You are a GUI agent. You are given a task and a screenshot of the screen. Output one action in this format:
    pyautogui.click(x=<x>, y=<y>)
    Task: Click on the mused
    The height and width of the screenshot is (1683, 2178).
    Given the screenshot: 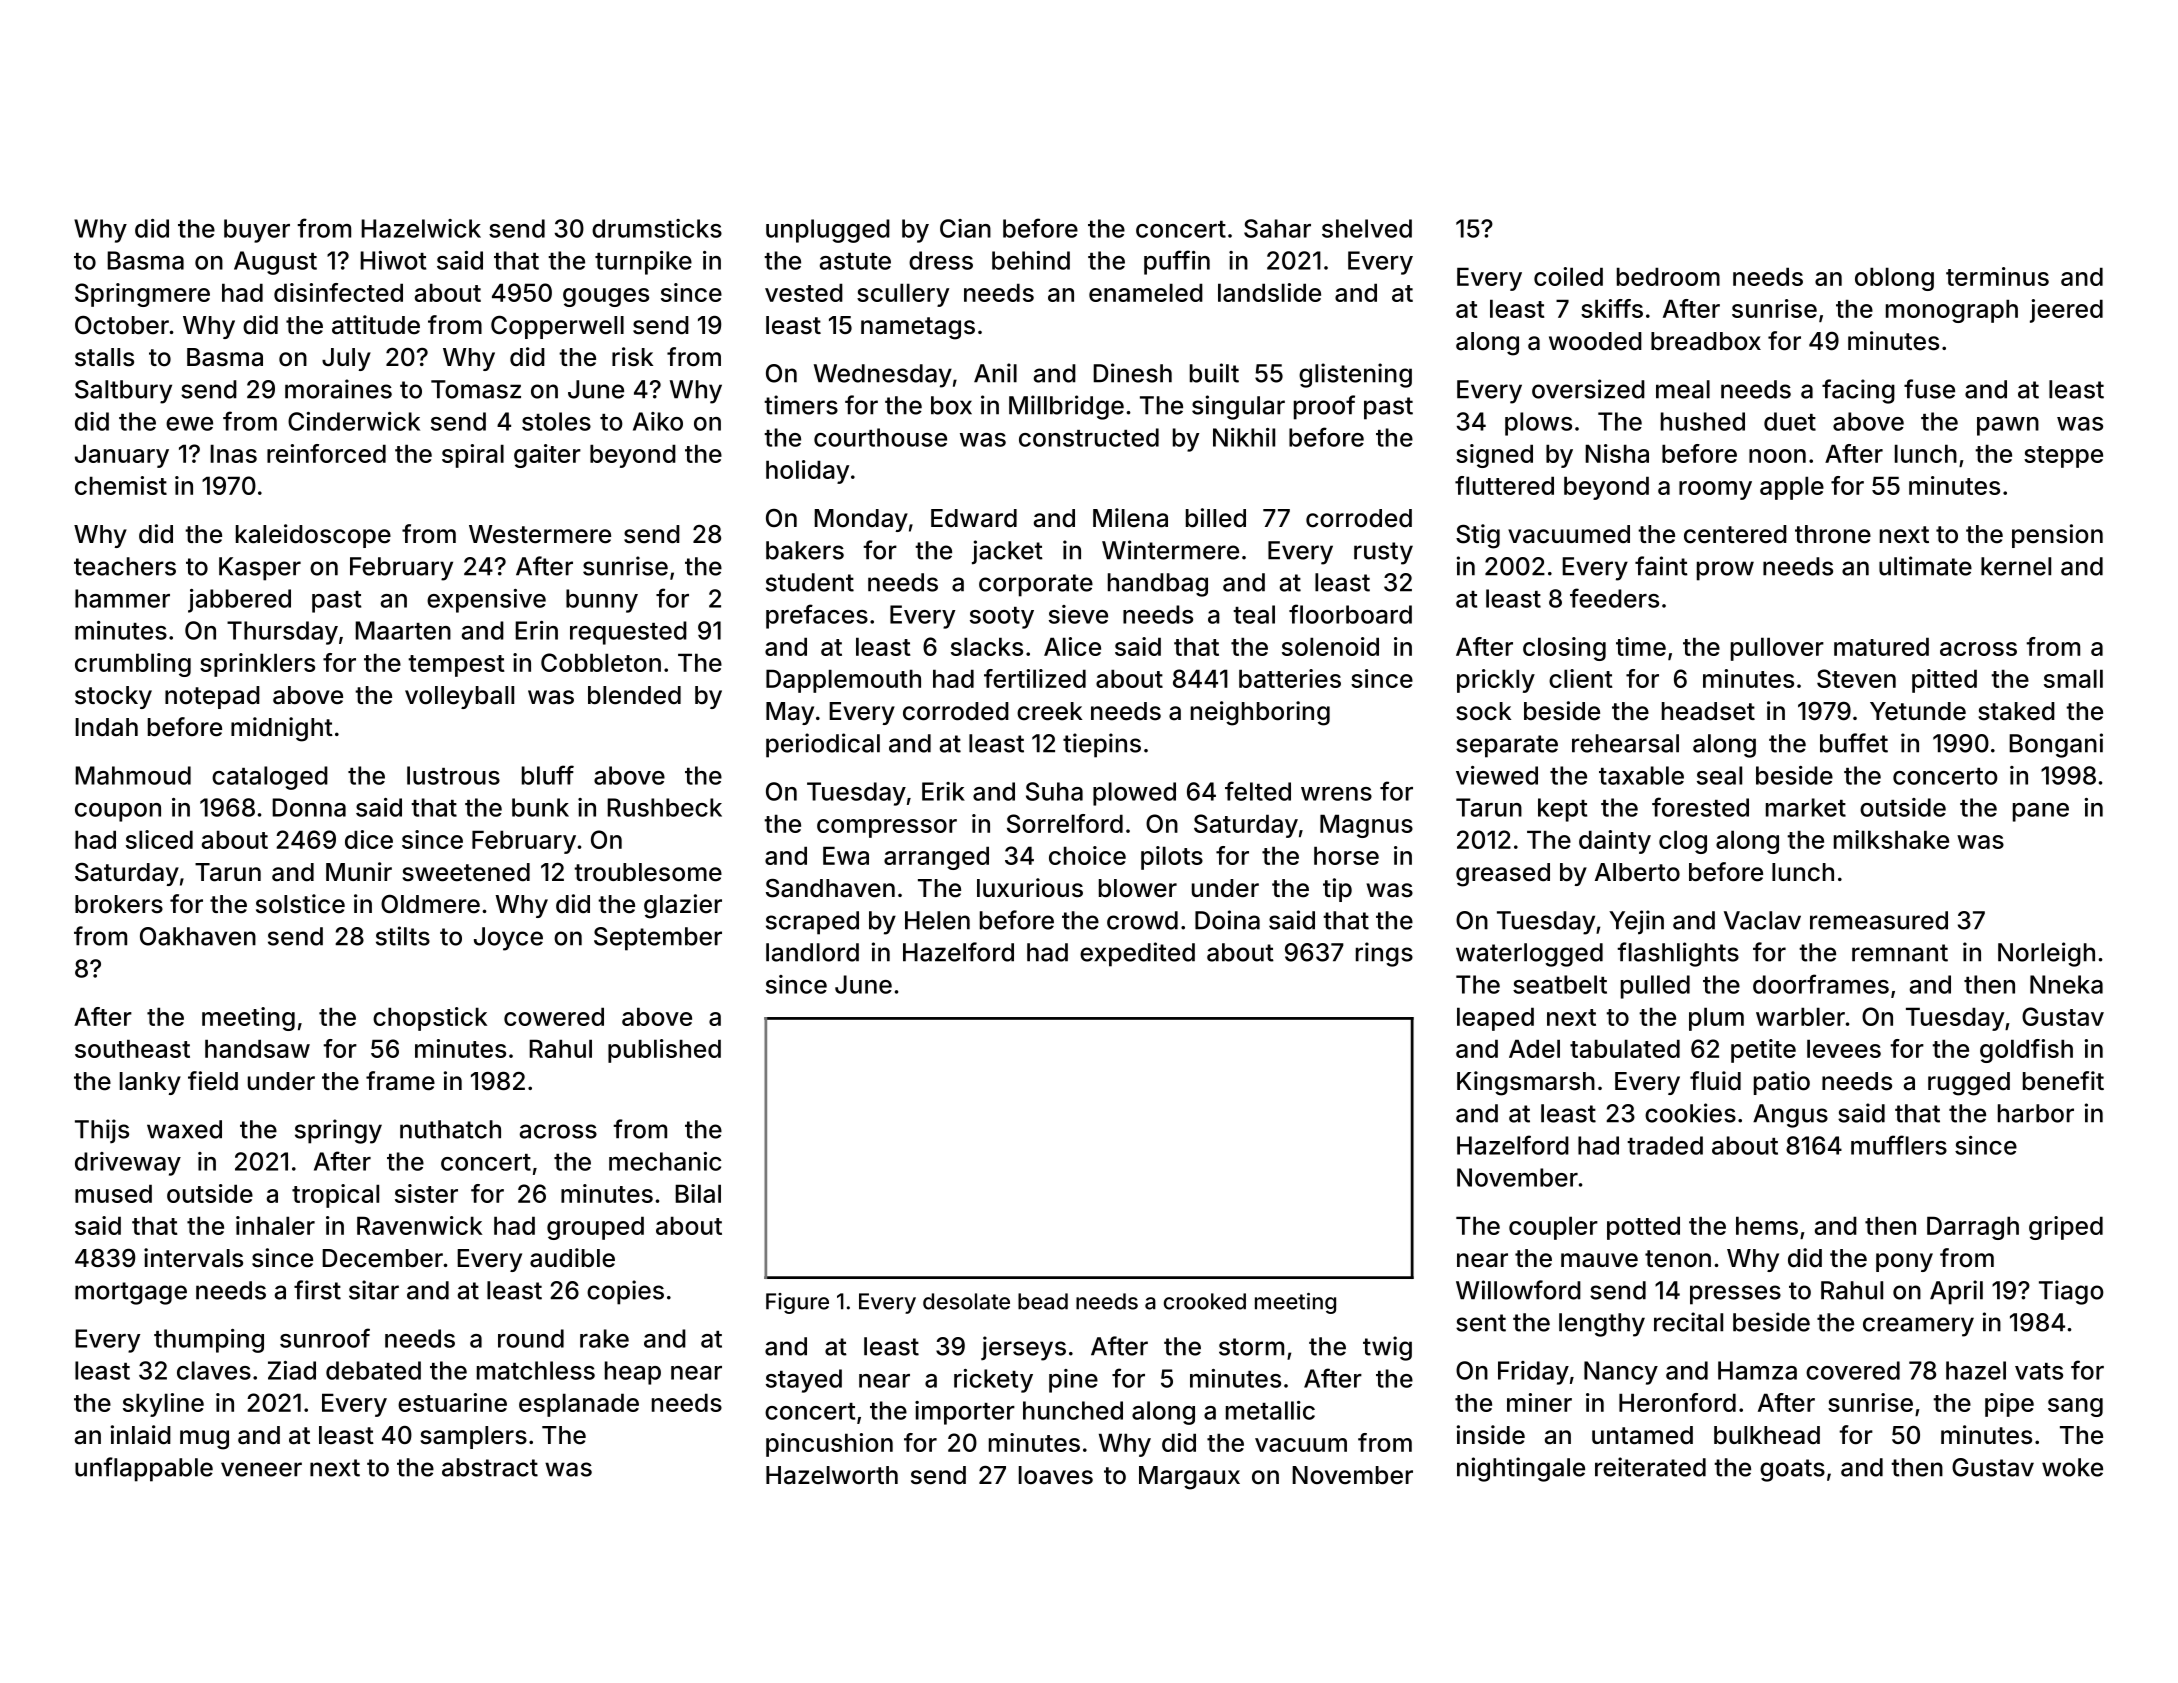 What is the action you would take?
    pyautogui.click(x=113, y=1193)
